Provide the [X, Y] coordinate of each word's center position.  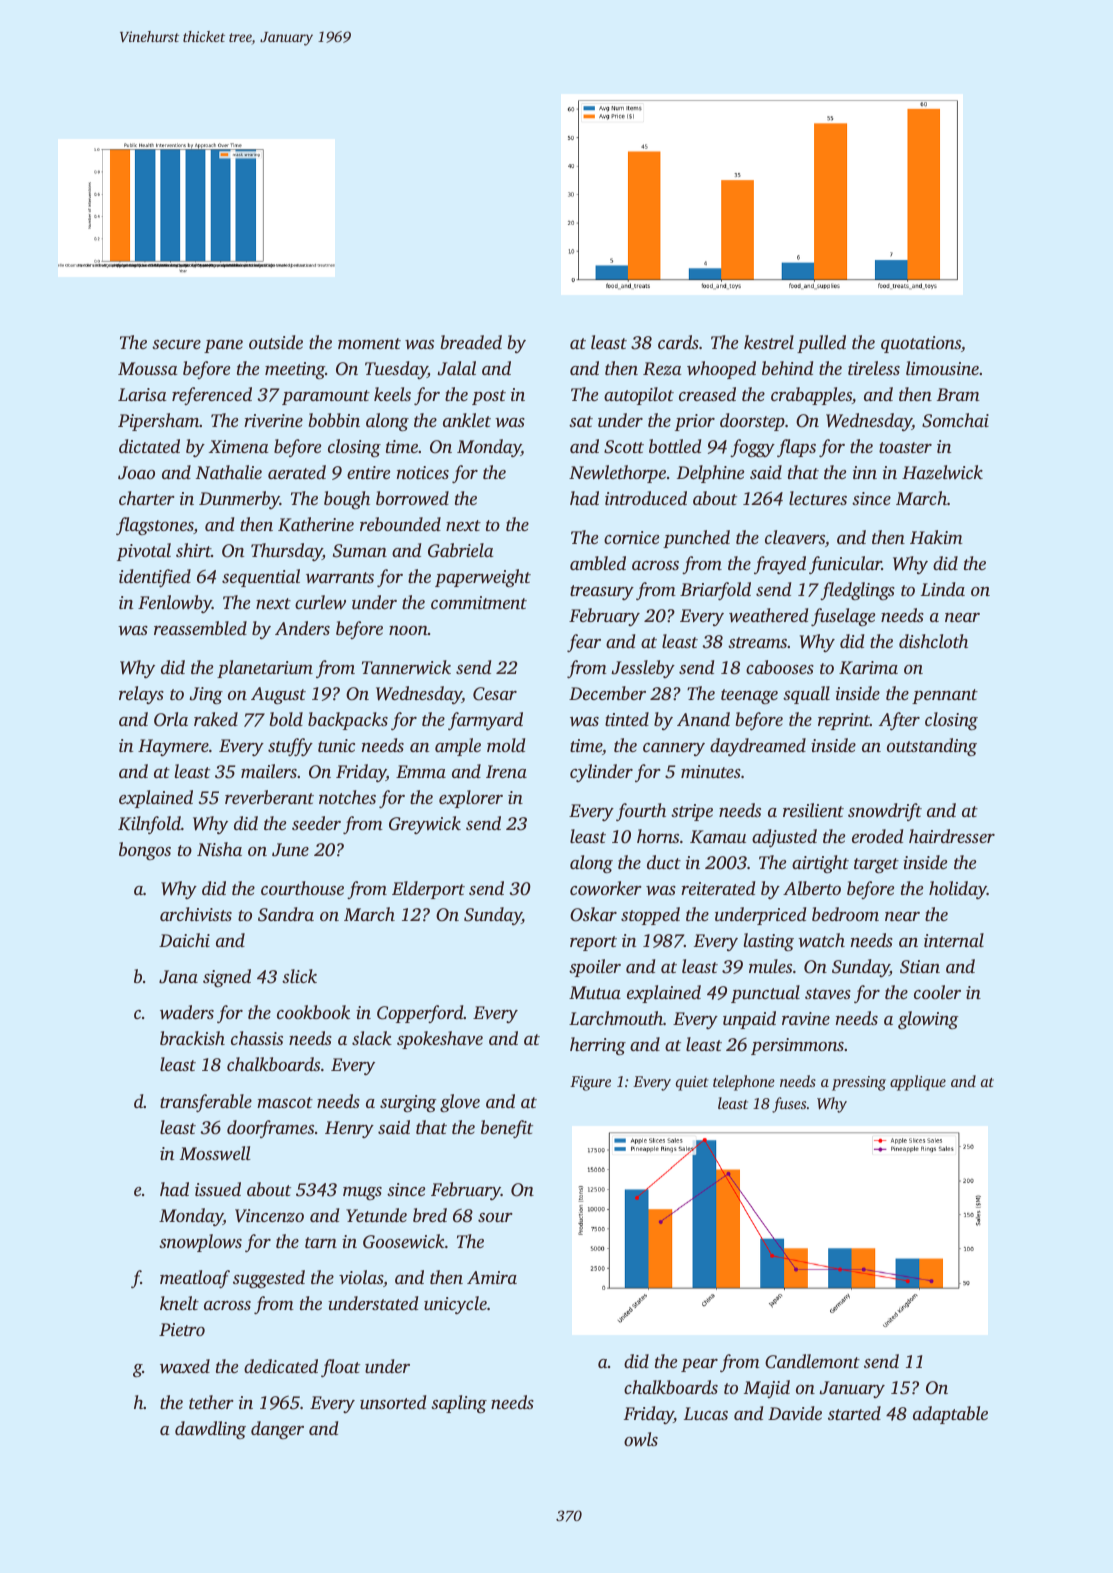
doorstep [752, 422]
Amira [492, 1277]
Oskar [593, 914]
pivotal [144, 552]
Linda [943, 589]
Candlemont [812, 1361]
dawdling [210, 1430]
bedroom [845, 914]
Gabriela [461, 550]
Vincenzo [269, 1216]
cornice [631, 537]
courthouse [302, 888]
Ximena [238, 446]
